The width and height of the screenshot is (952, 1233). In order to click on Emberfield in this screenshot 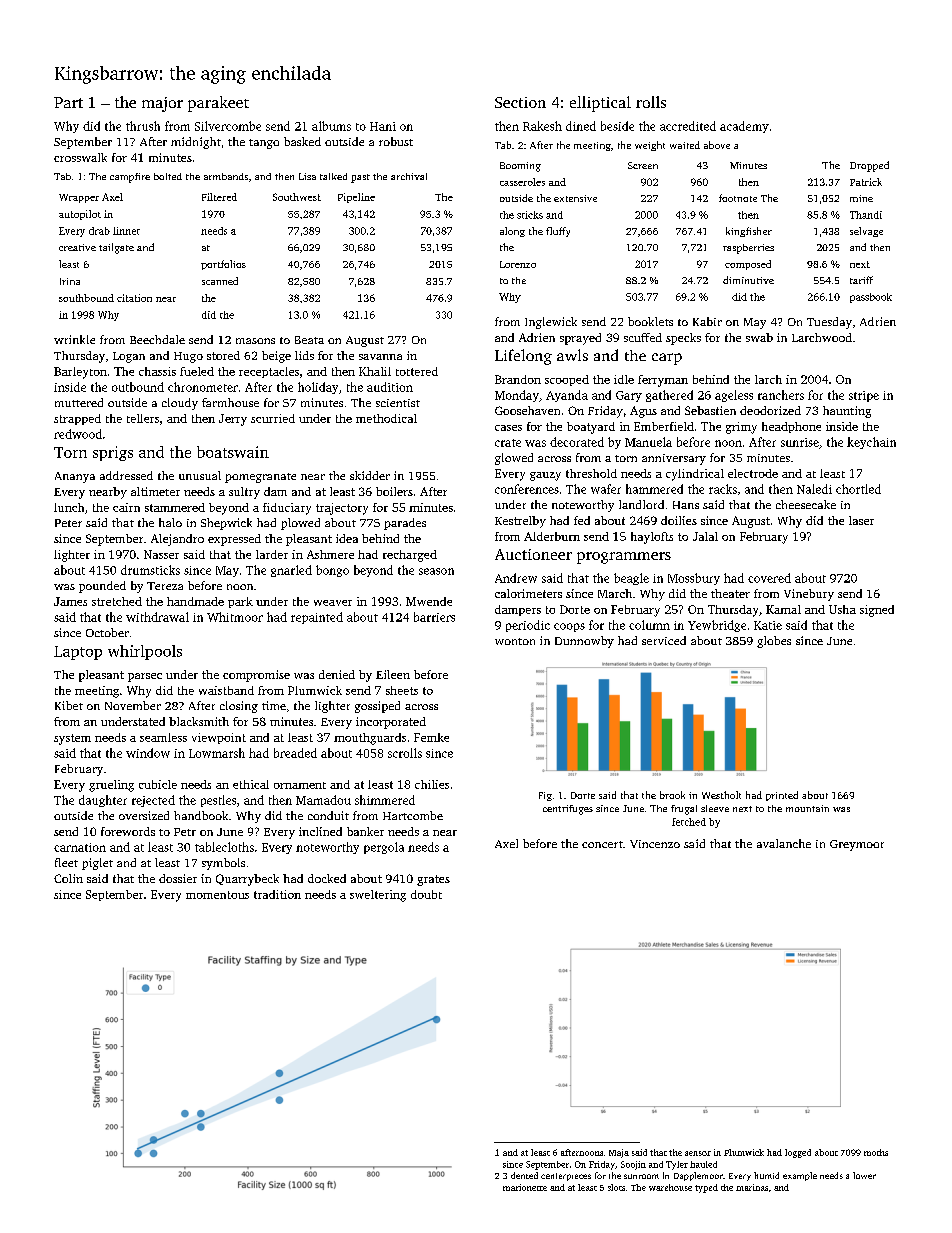, I will do `click(664, 426)`.
